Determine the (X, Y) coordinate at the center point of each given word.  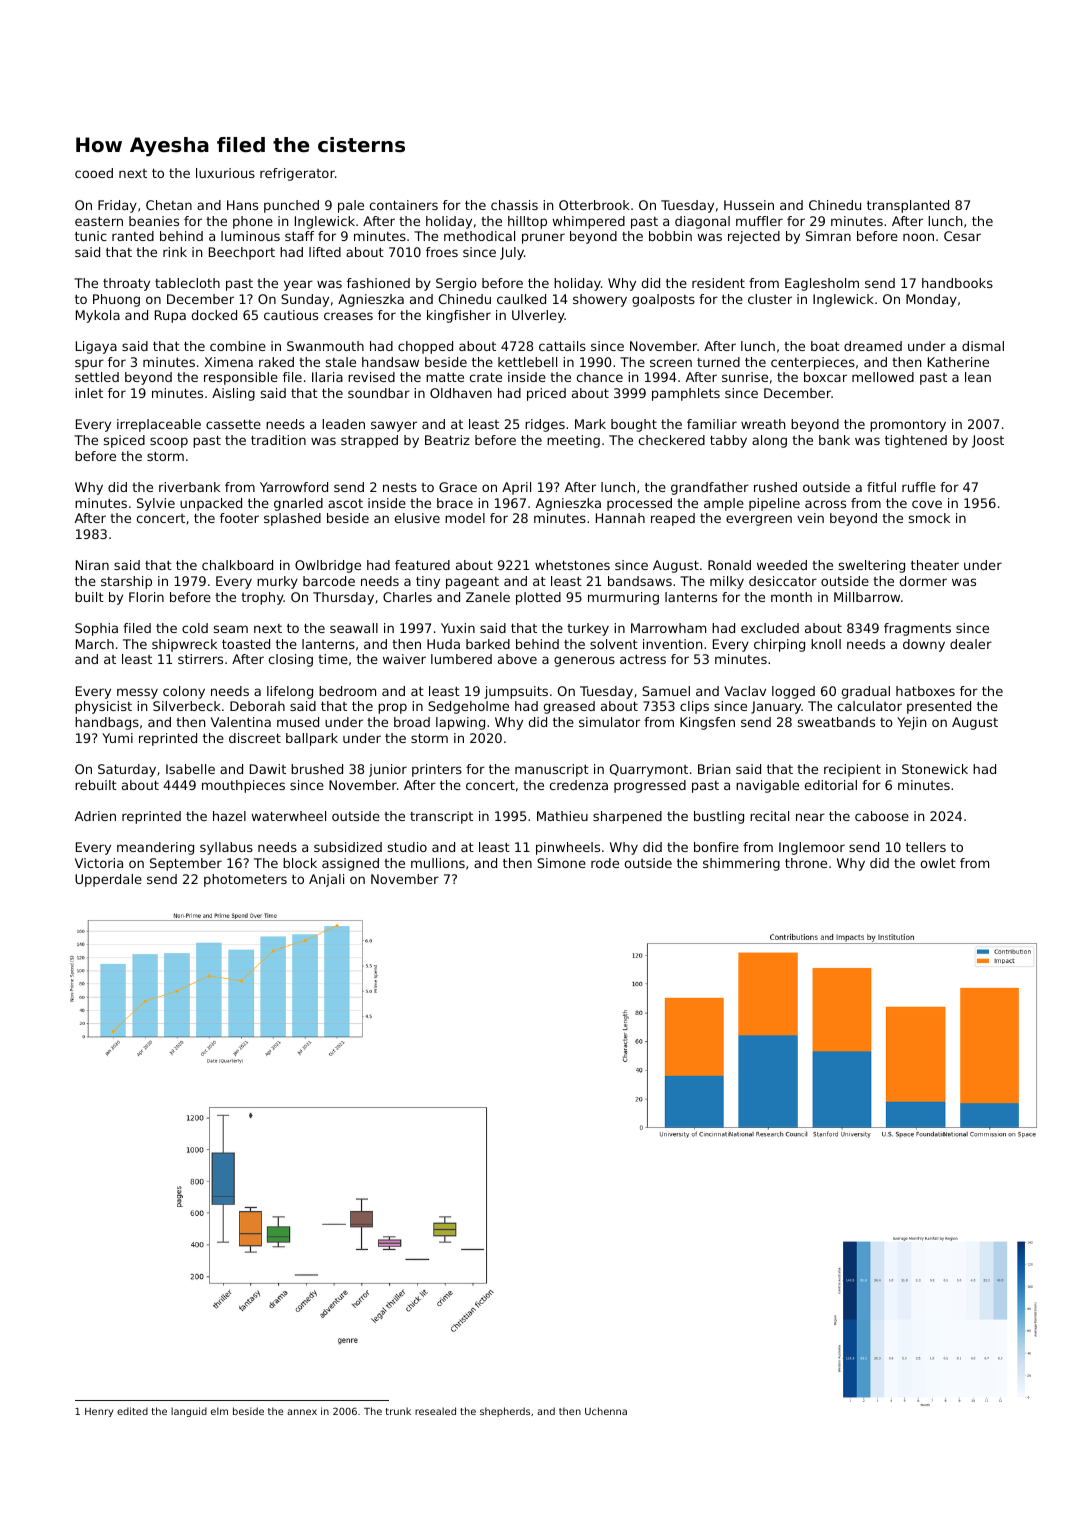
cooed (94, 173)
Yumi (117, 738)
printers (437, 770)
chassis (514, 205)
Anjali (326, 880)
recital (769, 816)
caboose (882, 816)
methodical (479, 236)
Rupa (170, 316)
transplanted (908, 206)
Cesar (962, 236)
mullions (438, 863)
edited (132, 1411)
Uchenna (606, 1411)
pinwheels (568, 848)
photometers (245, 880)
